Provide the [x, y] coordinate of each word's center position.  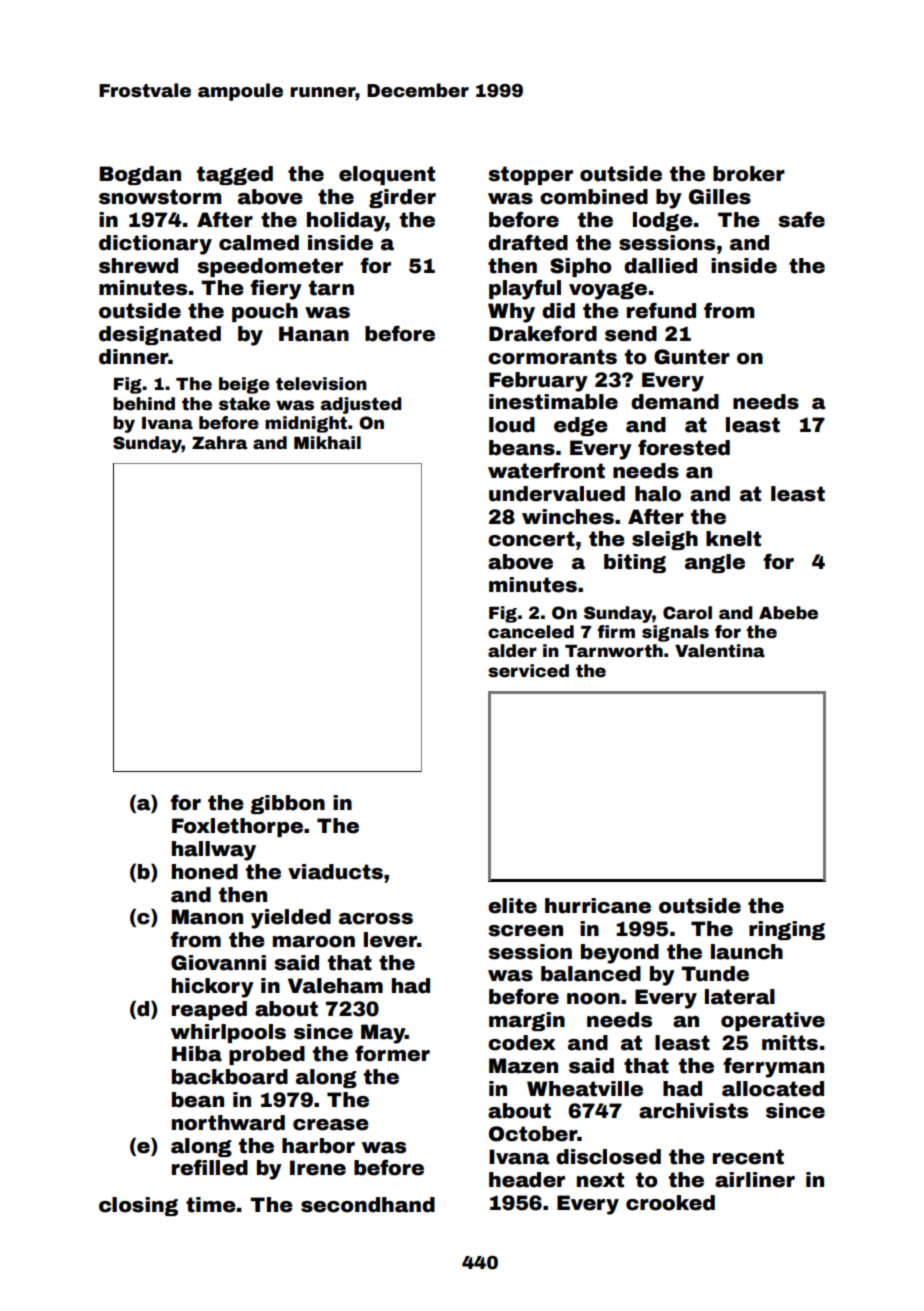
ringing [787, 930]
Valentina [720, 651]
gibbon [287, 804]
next [600, 1180]
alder [512, 651]
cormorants [552, 357]
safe [801, 219]
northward [228, 1123]
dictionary [155, 245]
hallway [214, 851]
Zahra [219, 443]
